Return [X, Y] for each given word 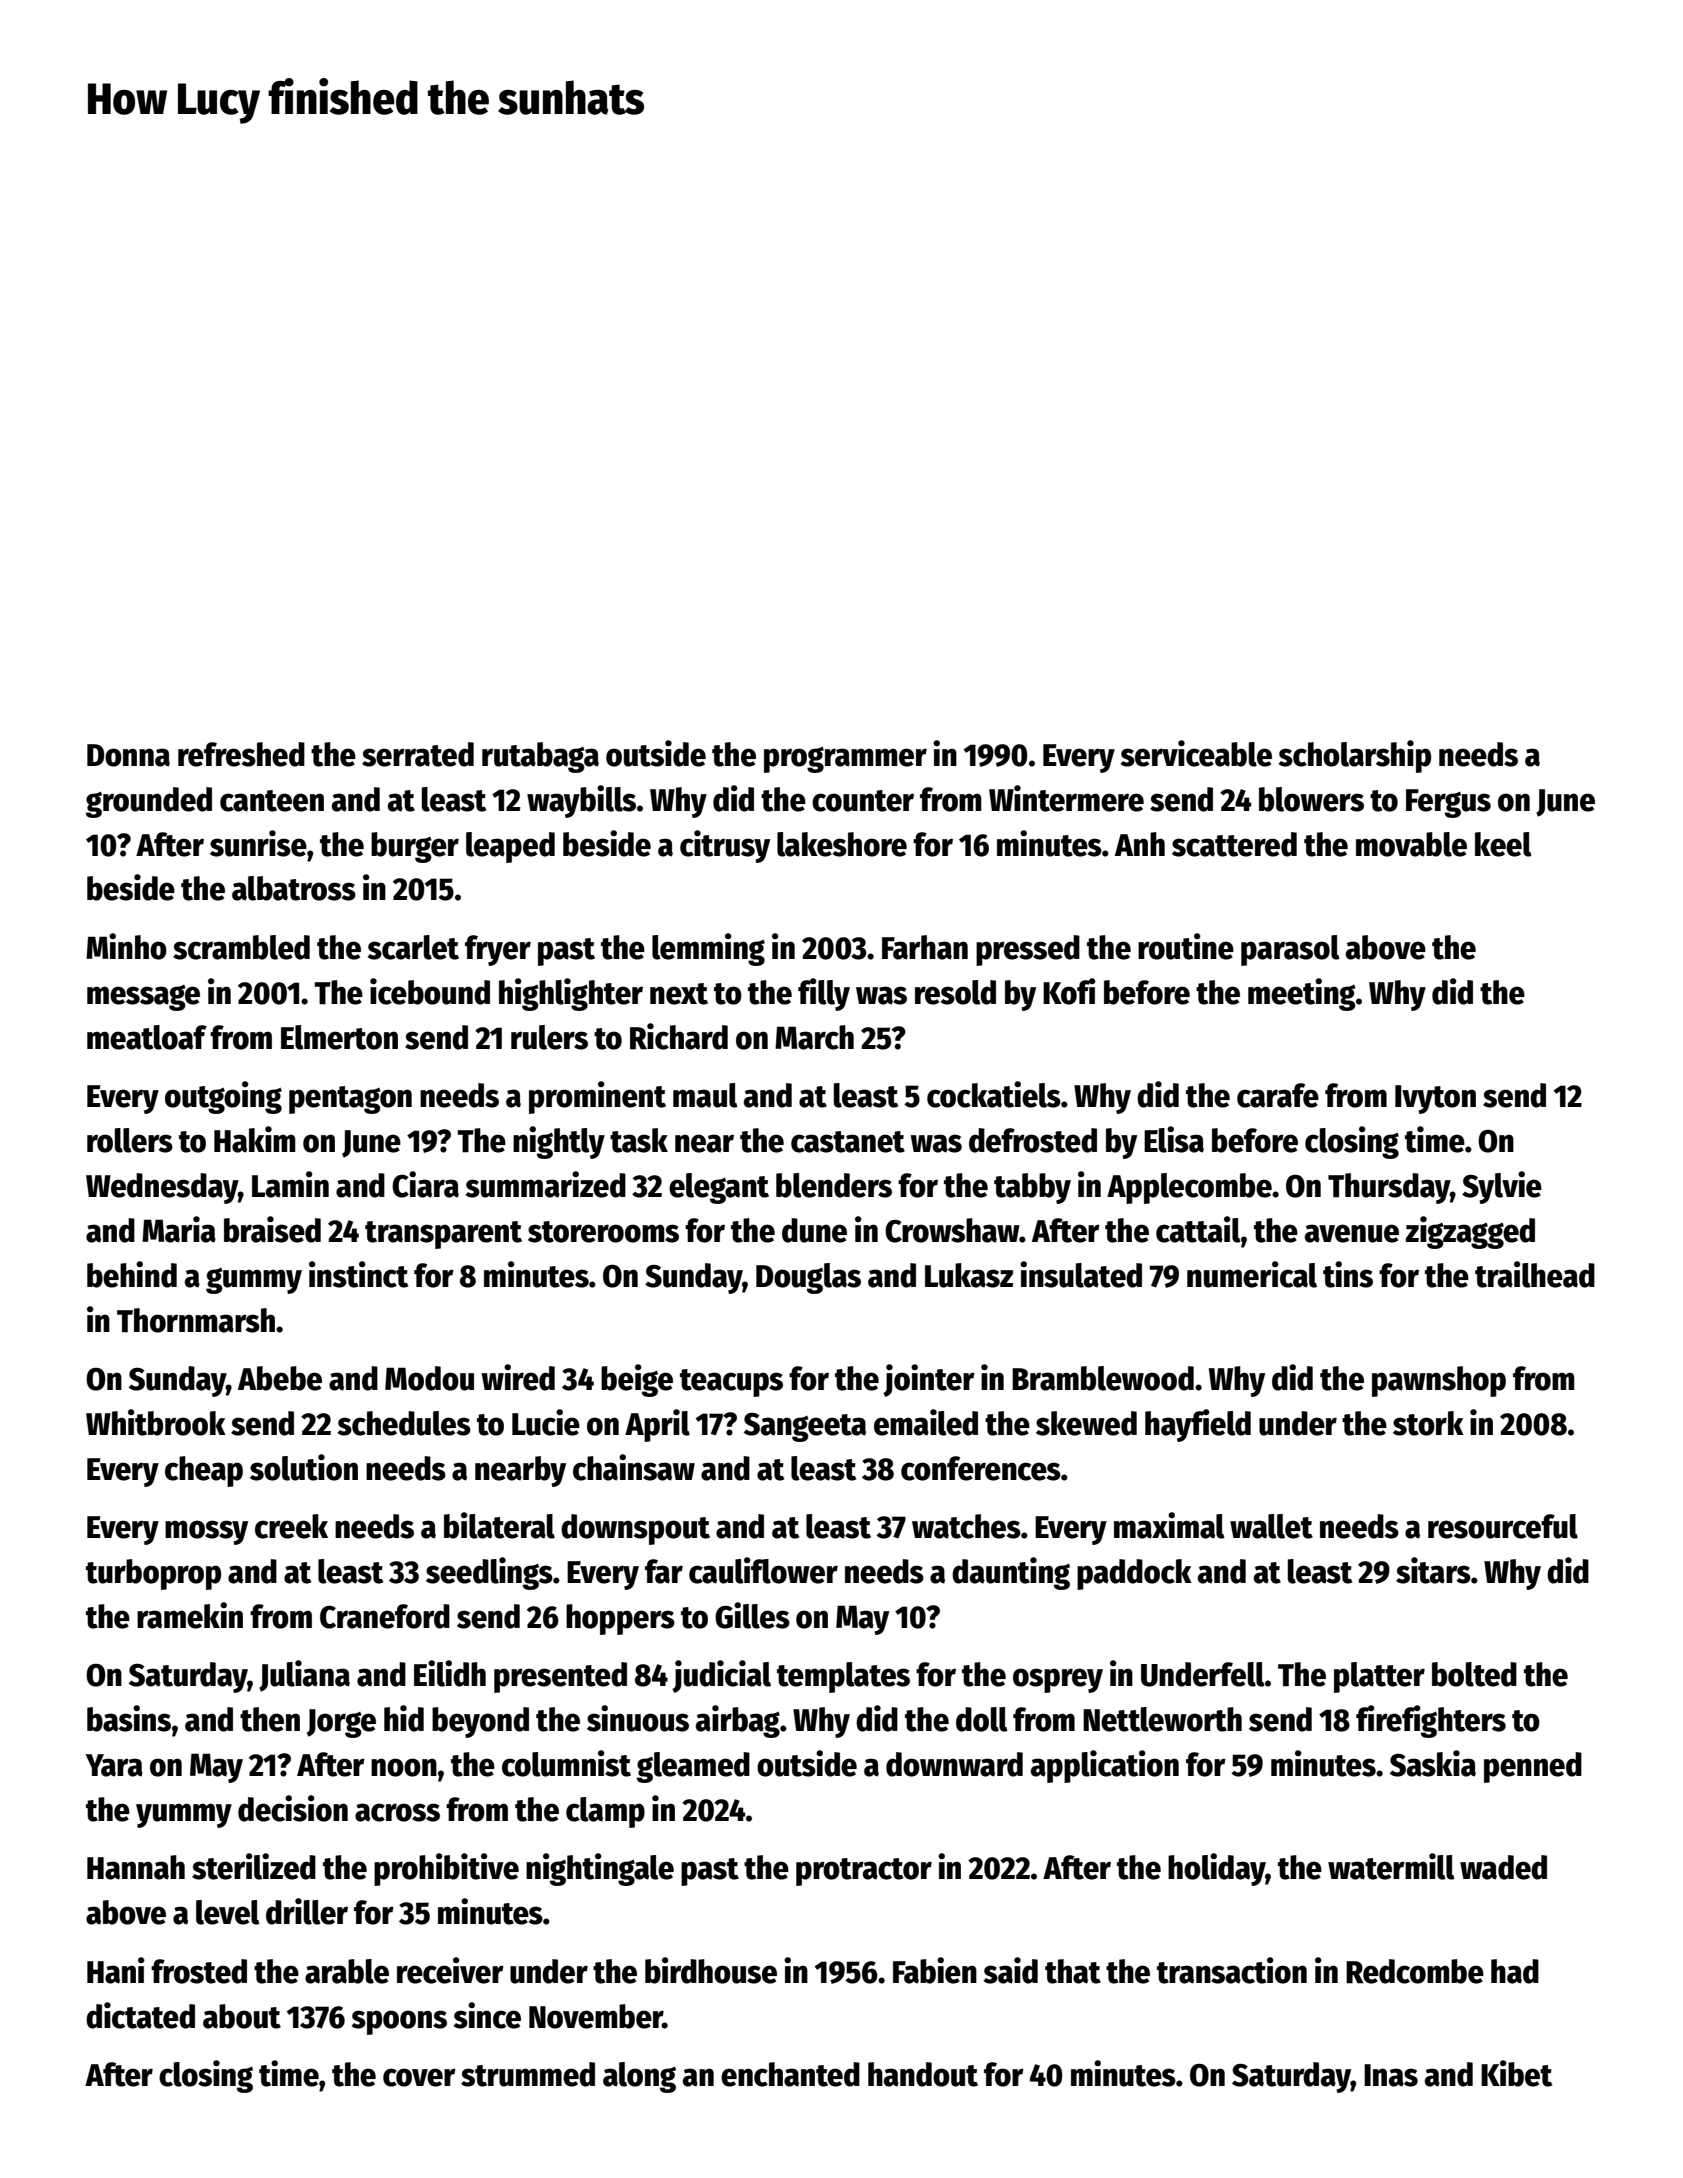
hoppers [620, 1619]
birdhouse [711, 1970]
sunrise [258, 843]
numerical [1252, 1274]
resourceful [1503, 1526]
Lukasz [969, 1275]
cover [419, 2077]
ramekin [190, 1615]
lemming [708, 949]
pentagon [350, 1100]
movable [1411, 844]
